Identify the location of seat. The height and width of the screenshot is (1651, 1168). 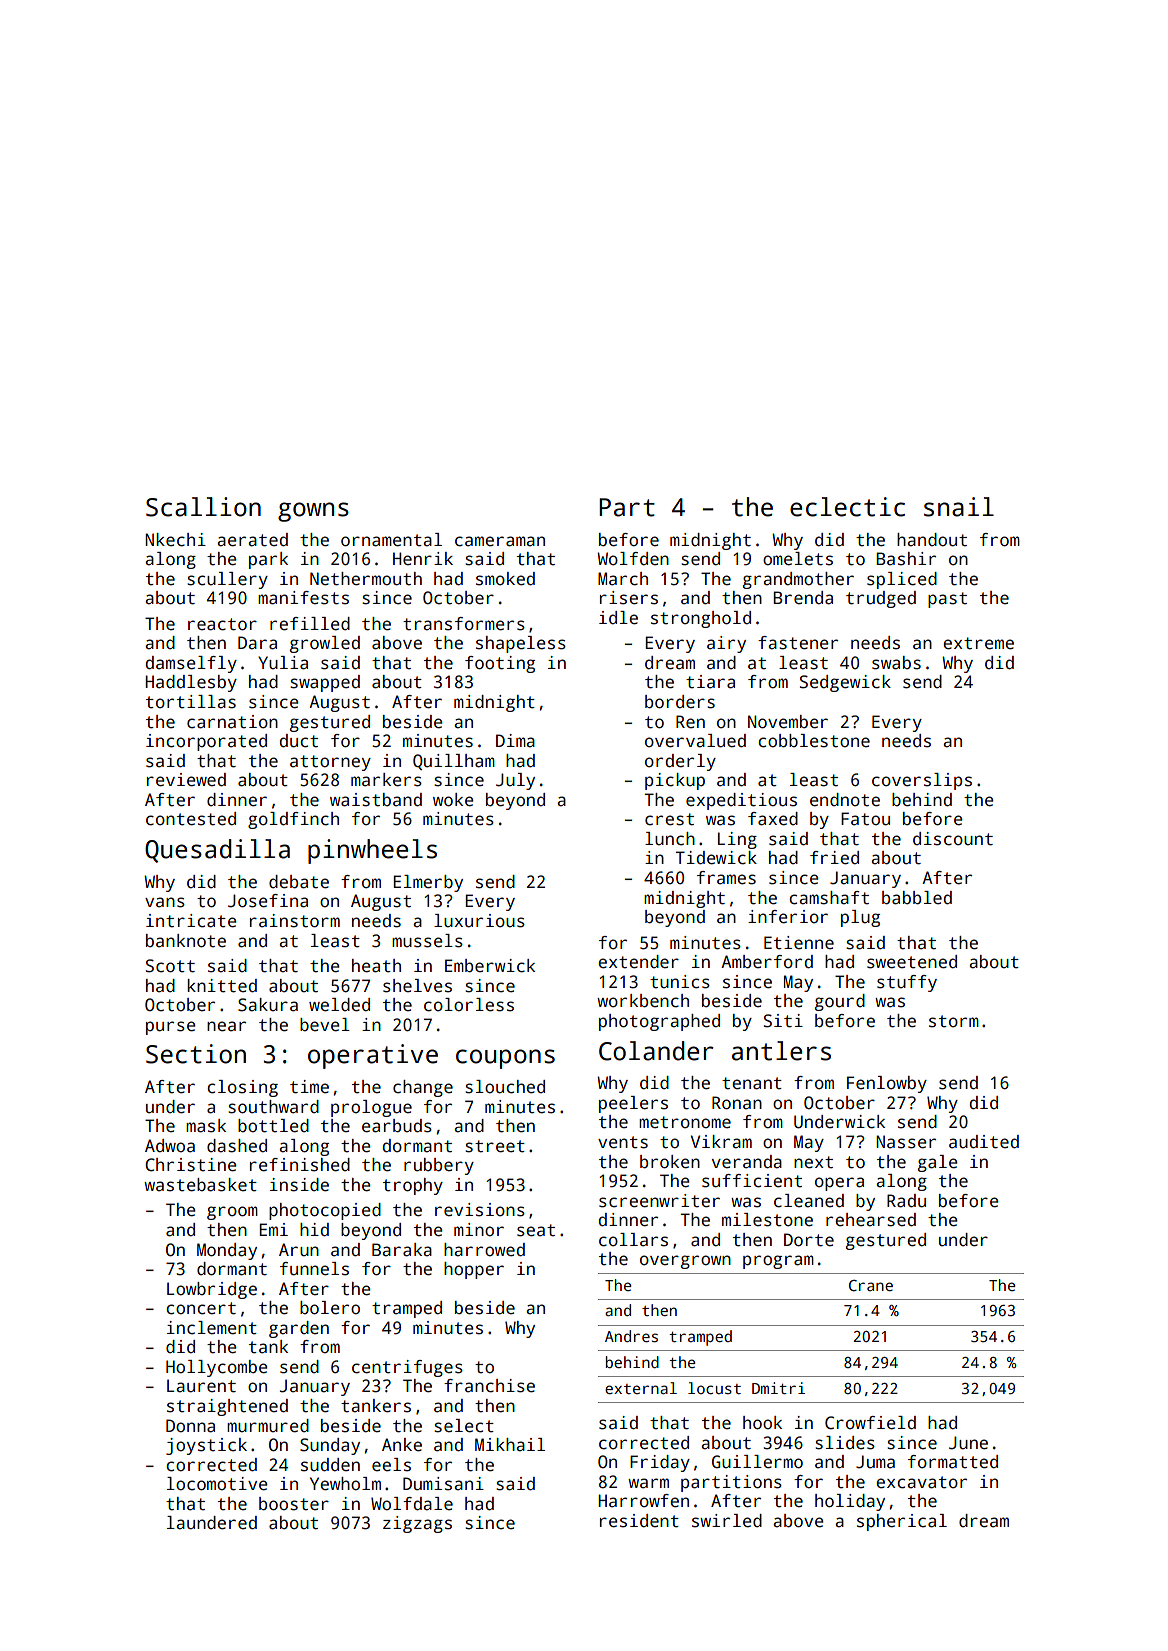
(536, 1230).
